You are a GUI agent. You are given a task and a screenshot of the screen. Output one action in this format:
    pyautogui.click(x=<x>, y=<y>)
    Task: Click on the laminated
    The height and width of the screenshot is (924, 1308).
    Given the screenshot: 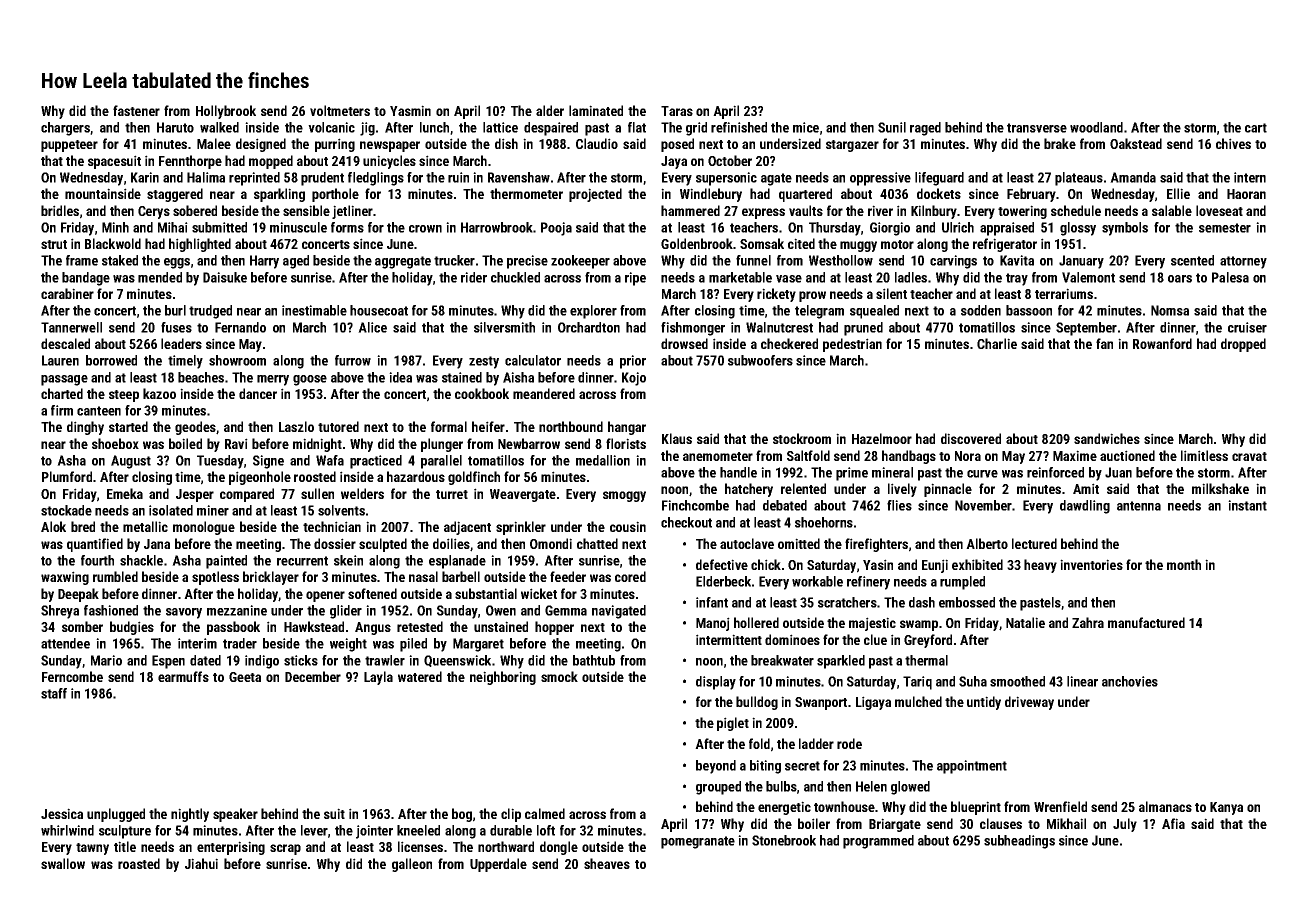 What is the action you would take?
    pyautogui.click(x=596, y=110)
